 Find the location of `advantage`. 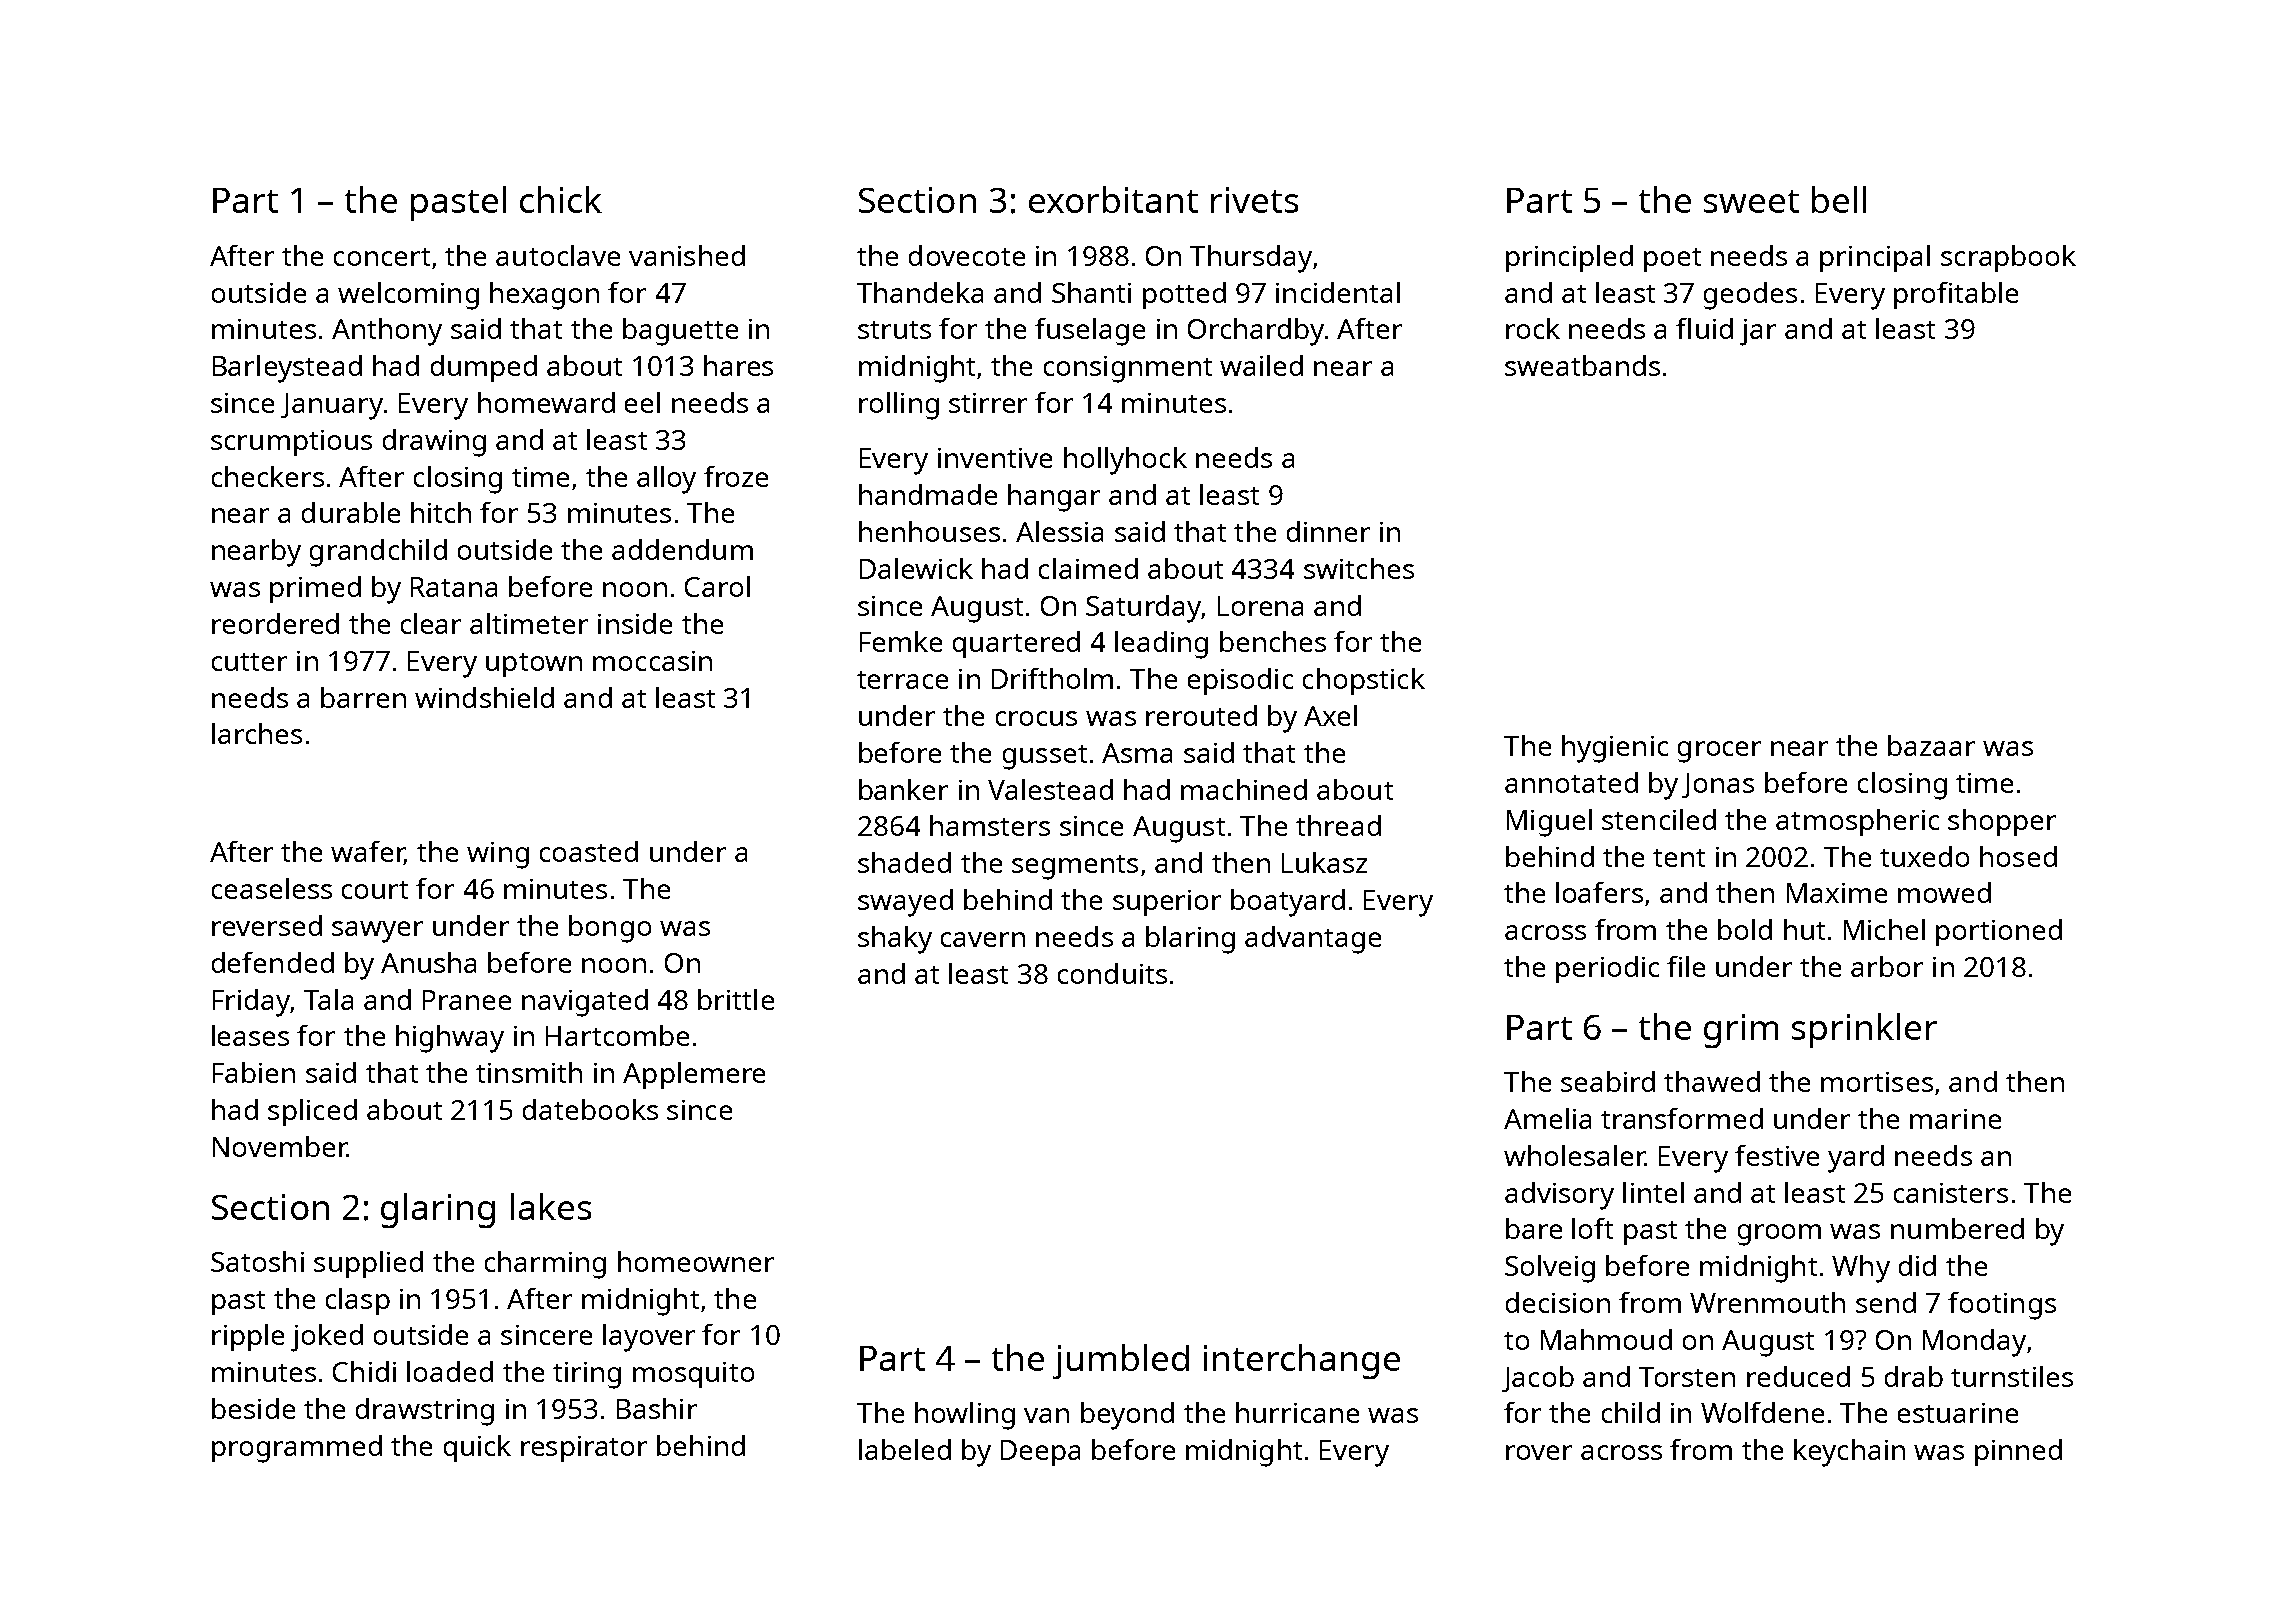

advantage is located at coordinates (1313, 940).
